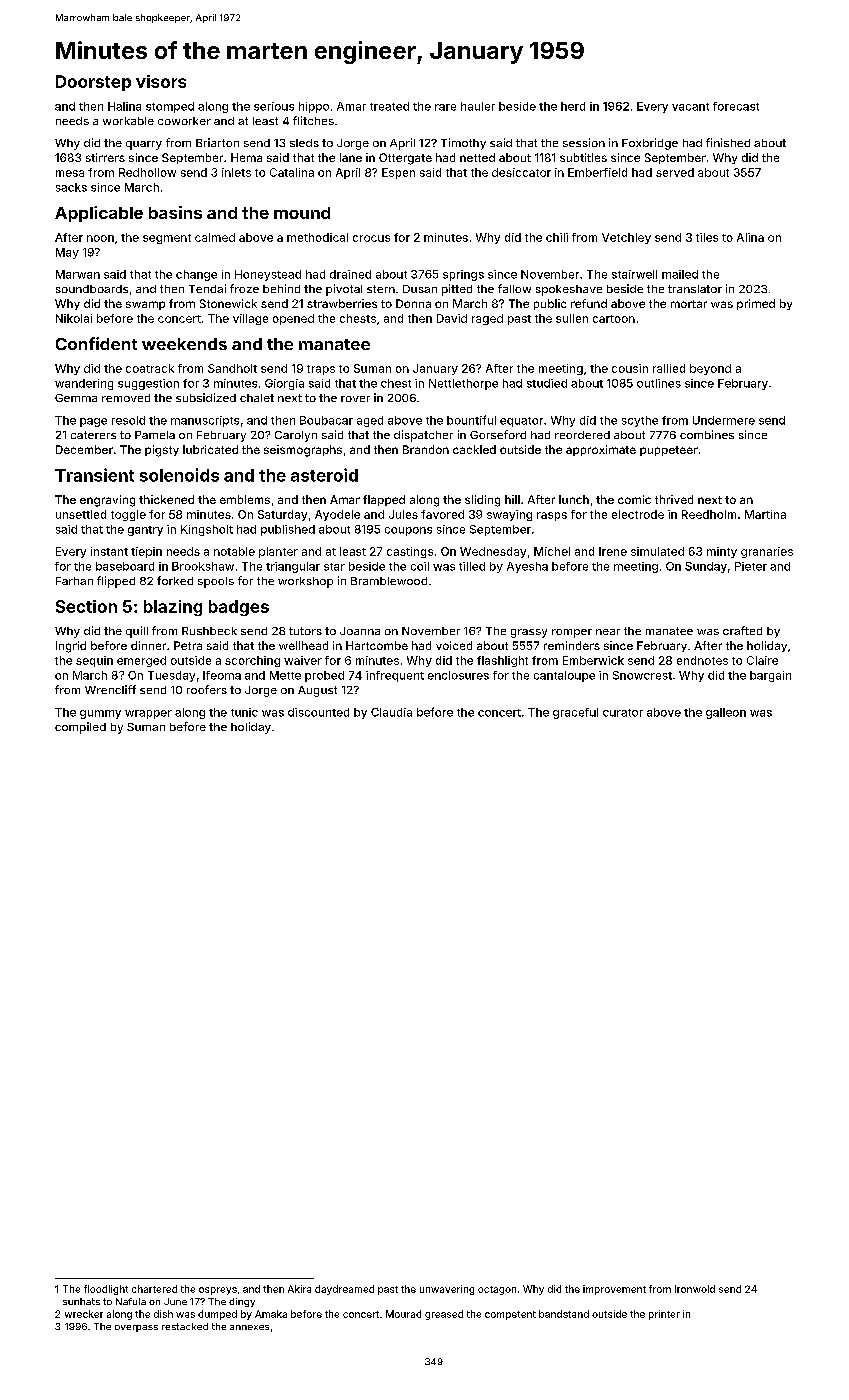 The height and width of the image is (1400, 849). Describe the element at coordinates (608, 632) in the image. I see `near` at that location.
